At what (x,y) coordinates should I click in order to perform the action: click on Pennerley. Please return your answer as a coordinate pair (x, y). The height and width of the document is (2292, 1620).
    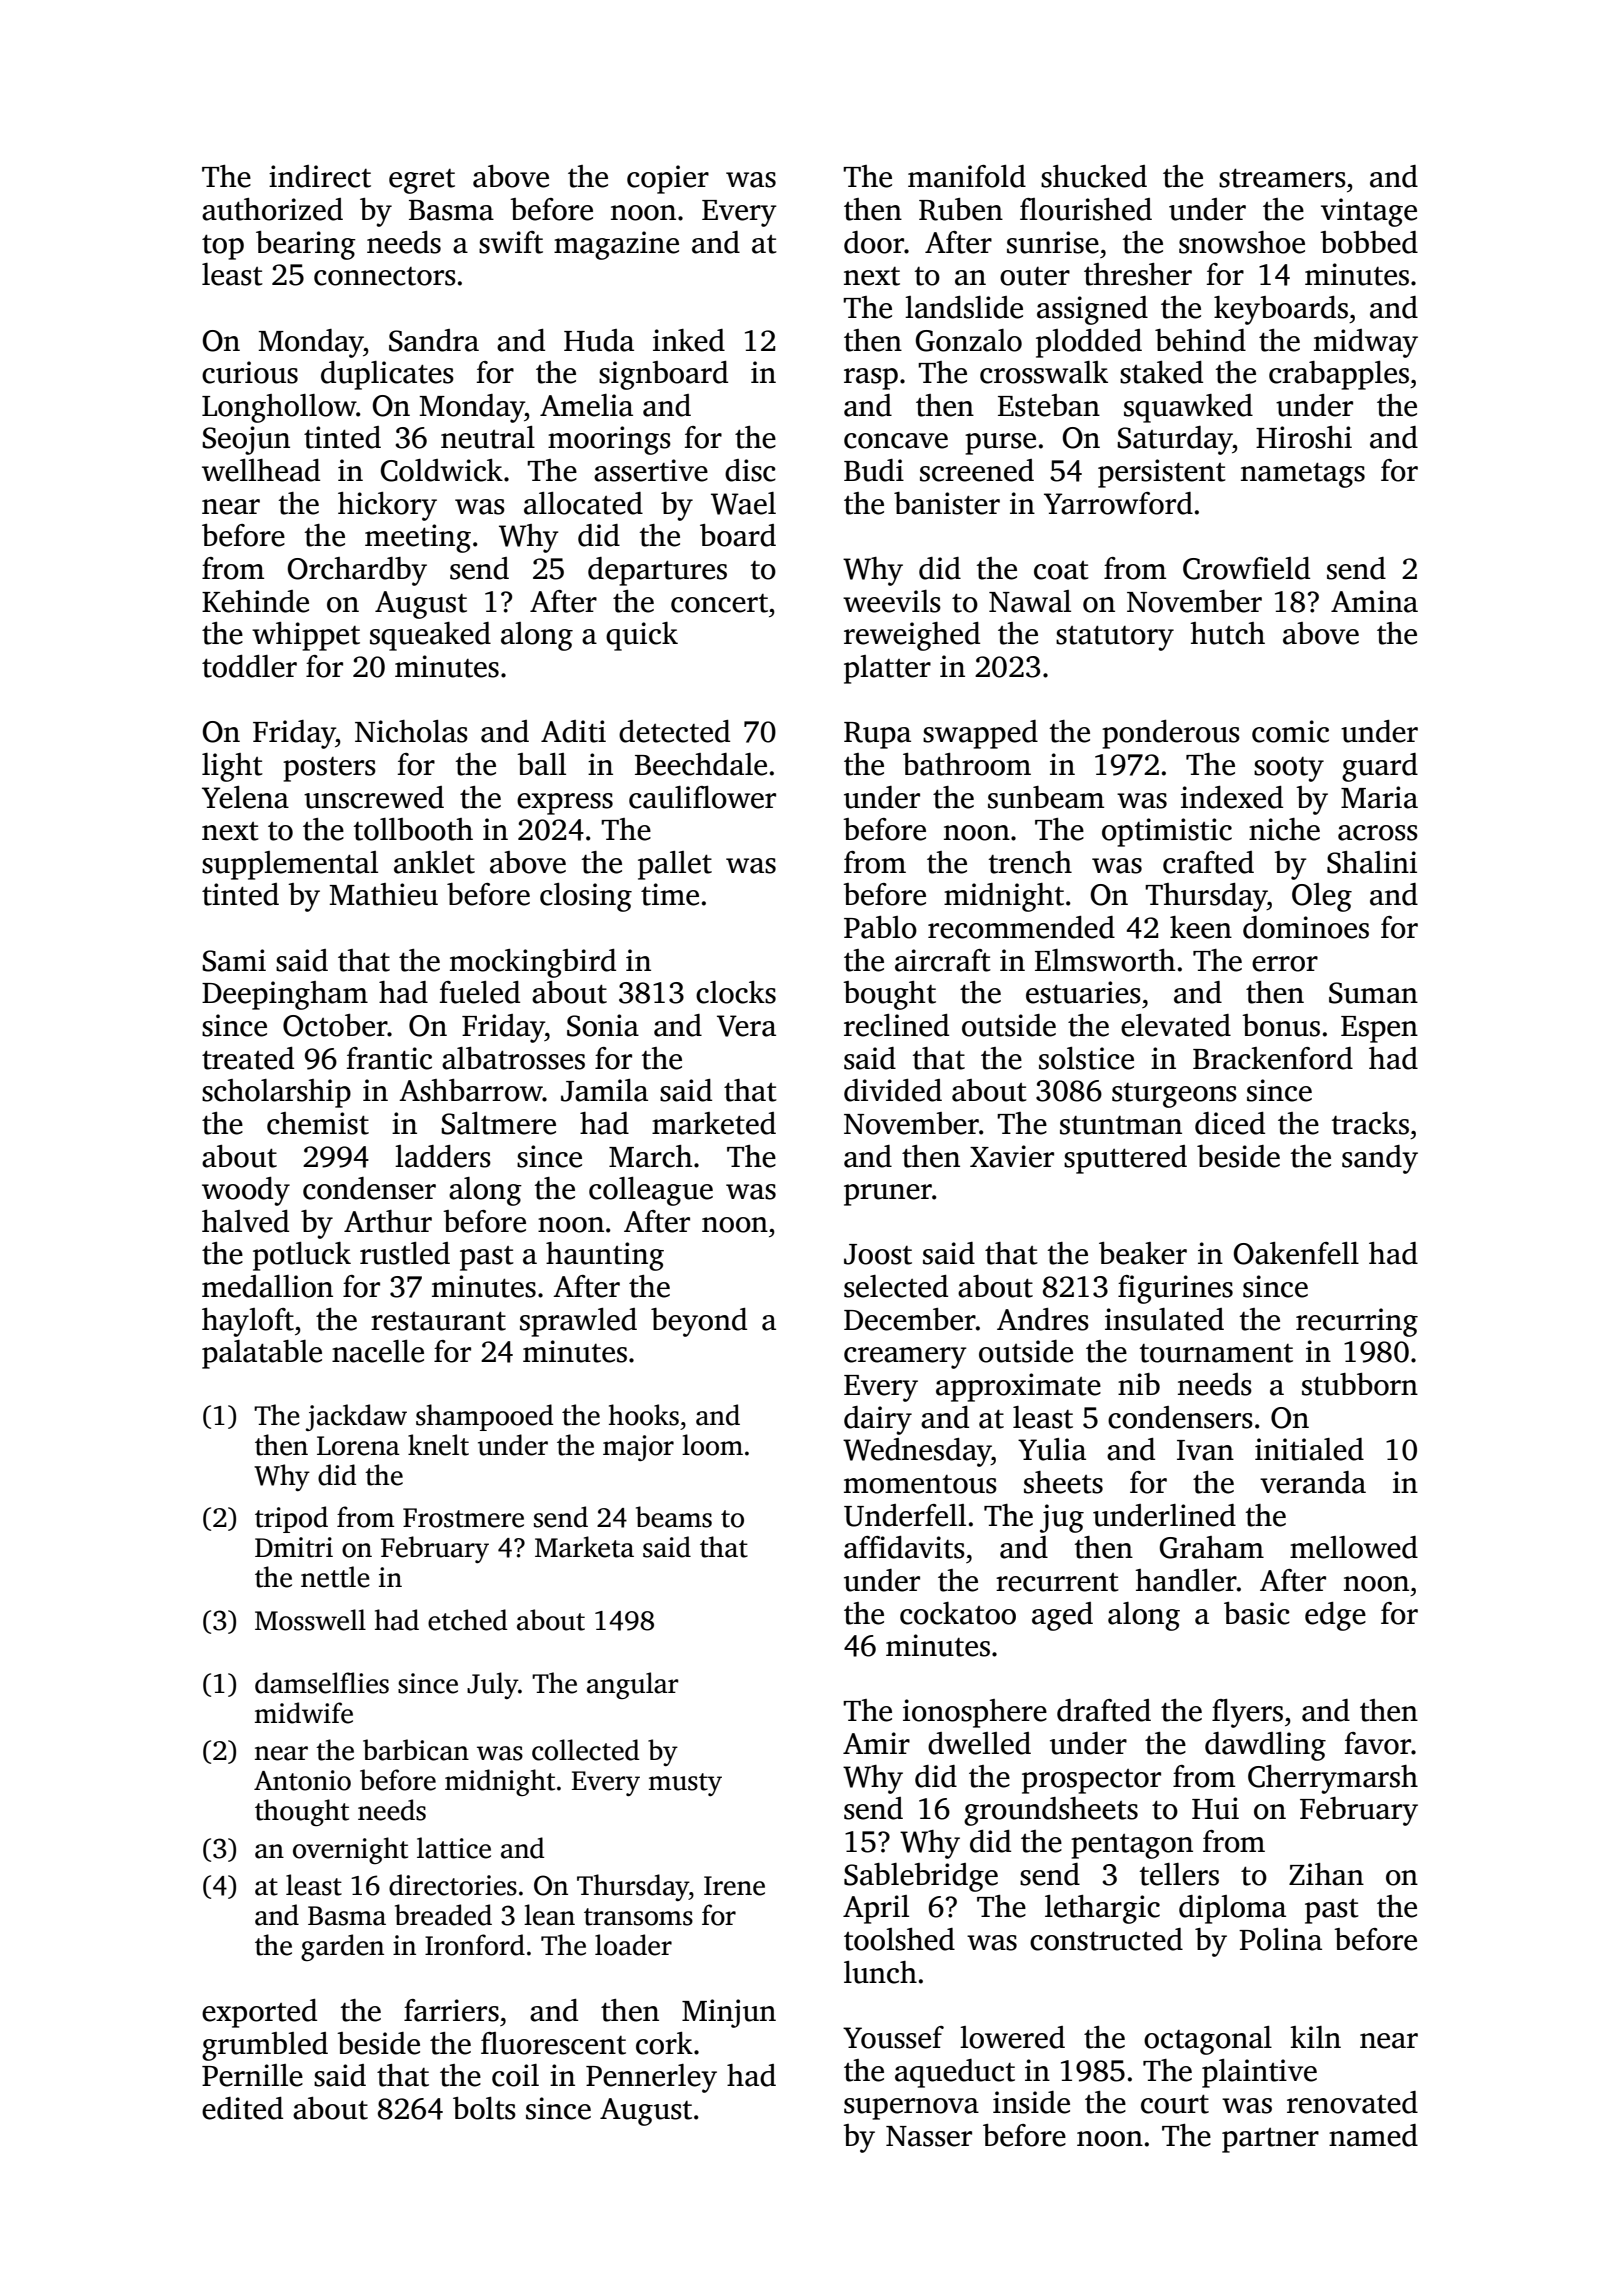
    Looking at the image, I should click on (651, 2078).
